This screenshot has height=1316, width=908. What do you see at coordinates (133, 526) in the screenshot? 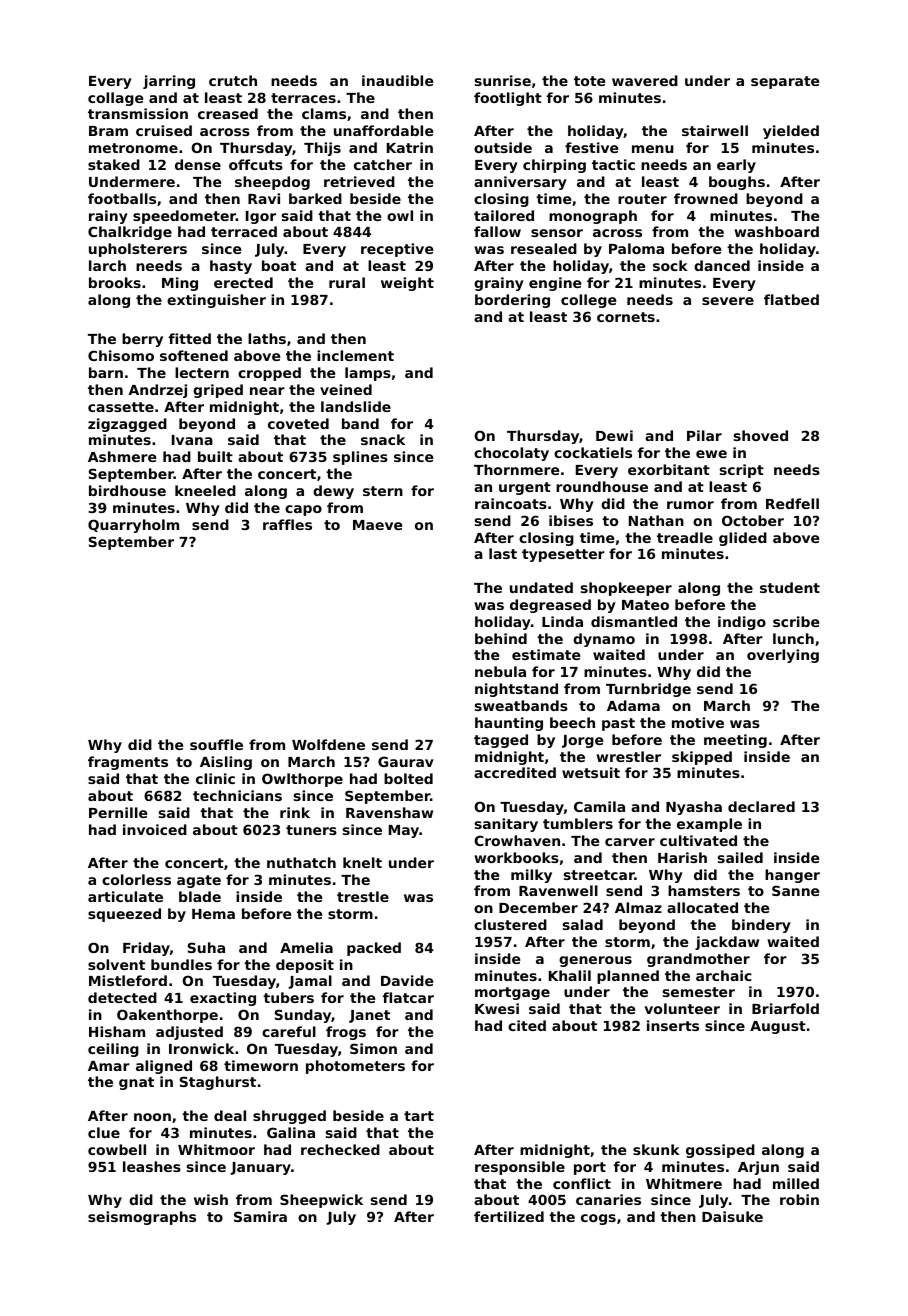
I see `Quarryholm` at bounding box center [133, 526].
